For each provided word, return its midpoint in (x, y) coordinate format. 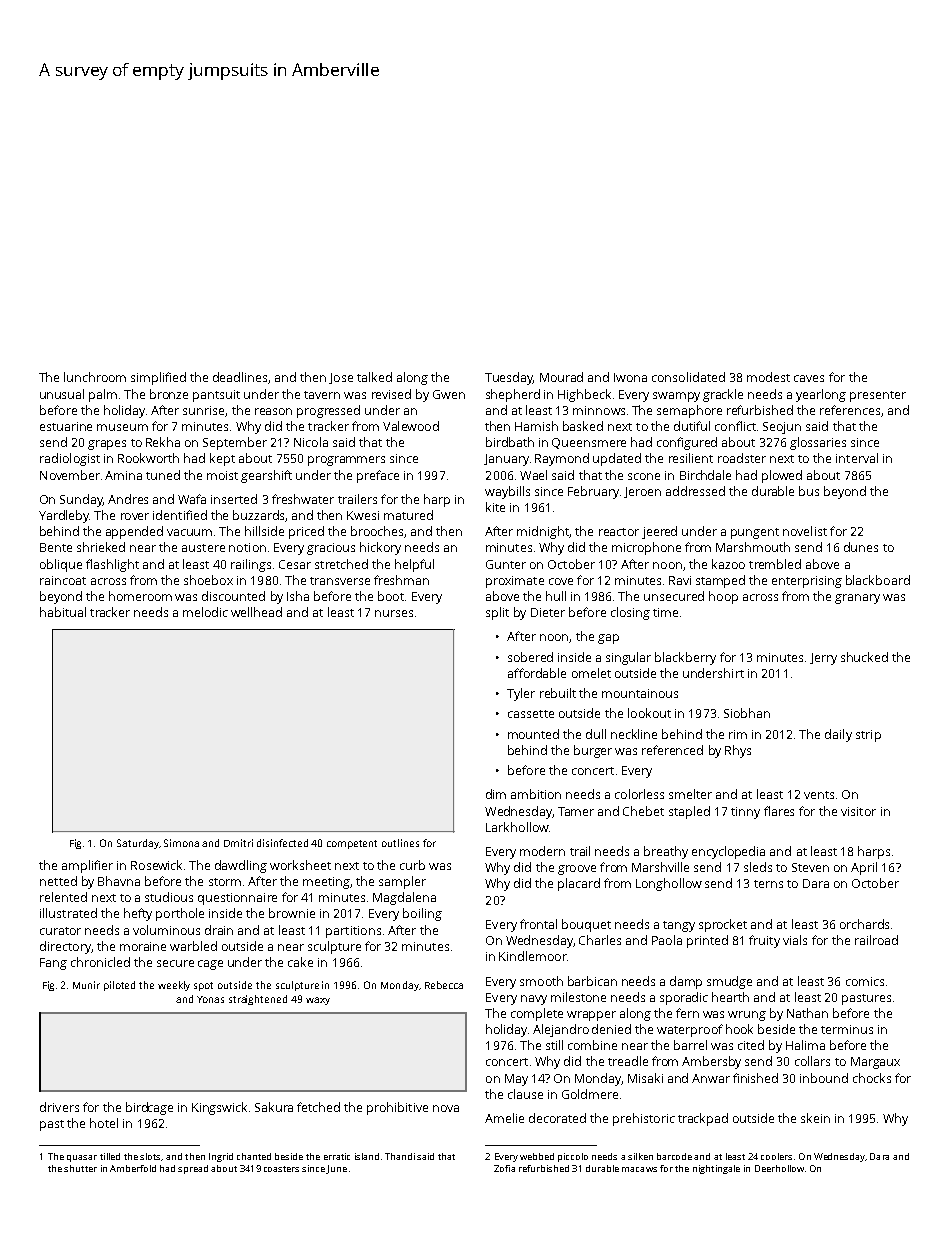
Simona (181, 843)
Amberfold (133, 1168)
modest (768, 377)
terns (768, 884)
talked (374, 377)
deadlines (240, 377)
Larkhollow (517, 827)
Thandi (400, 1156)
